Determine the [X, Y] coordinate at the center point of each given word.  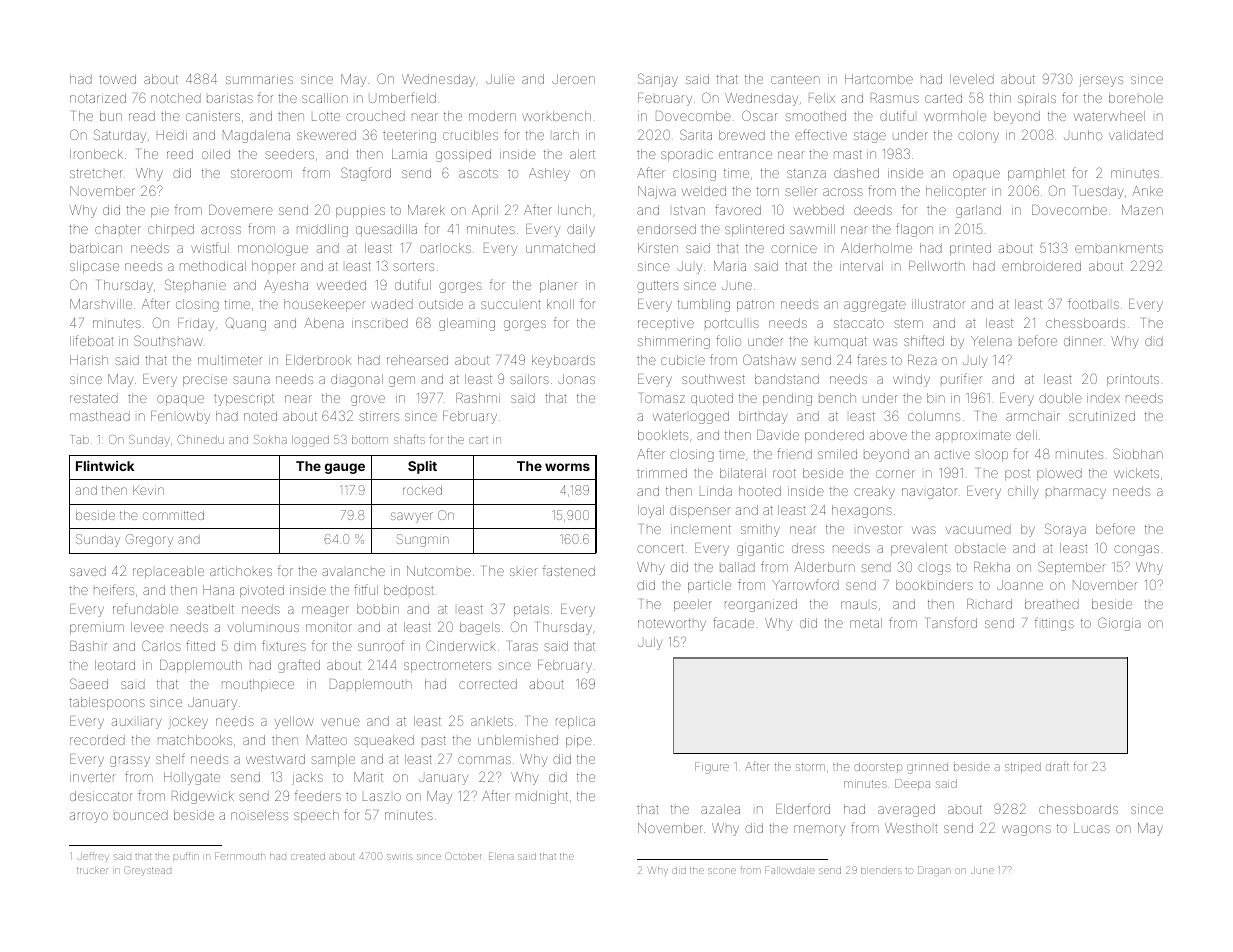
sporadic [687, 155]
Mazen [1142, 210]
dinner [1083, 341]
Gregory [149, 540]
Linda [716, 491]
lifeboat [92, 340]
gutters [657, 287]
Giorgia [1119, 624]
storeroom [261, 173]
